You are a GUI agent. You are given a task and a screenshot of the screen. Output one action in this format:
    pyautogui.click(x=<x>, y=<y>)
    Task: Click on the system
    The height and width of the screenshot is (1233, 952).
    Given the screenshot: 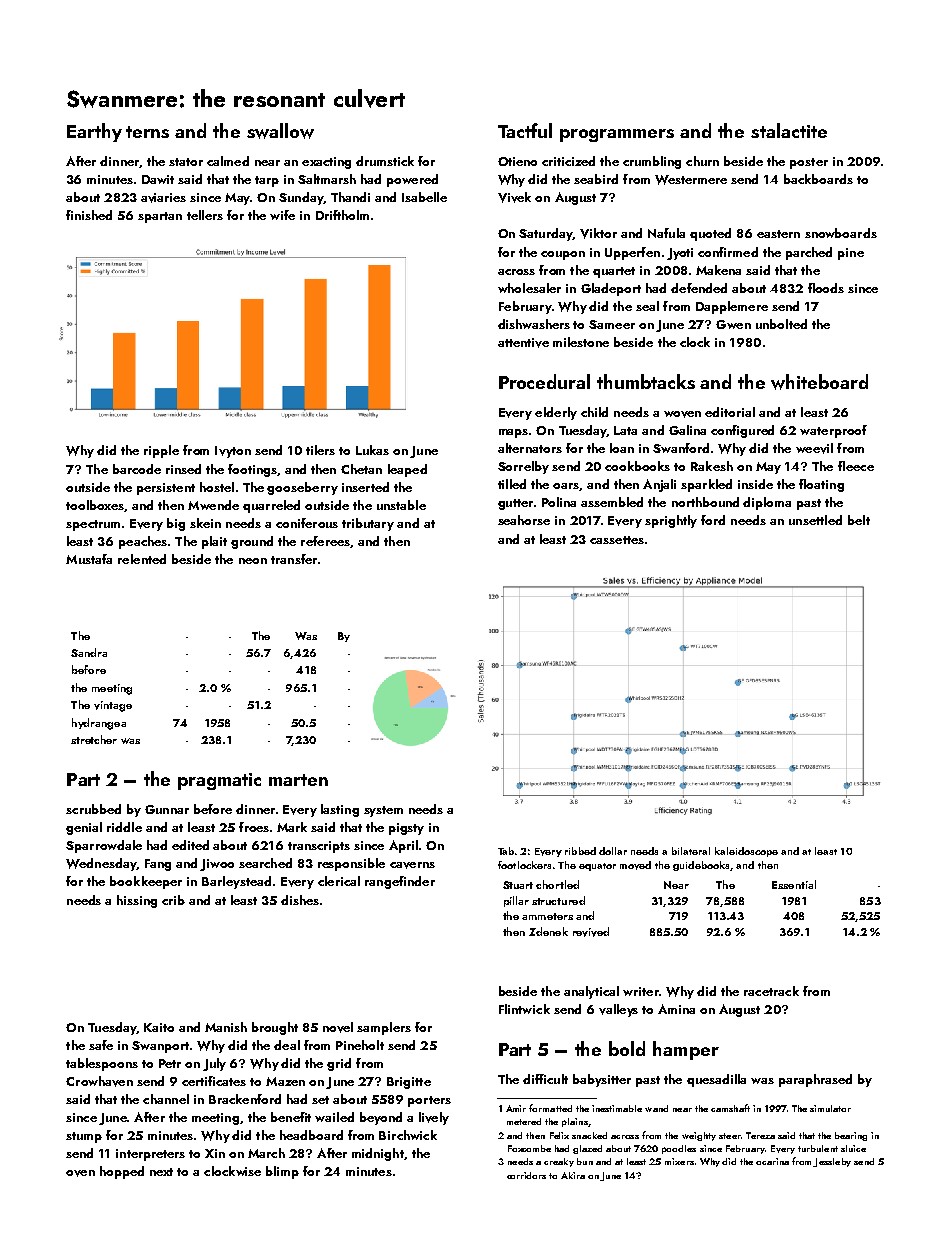 What is the action you would take?
    pyautogui.click(x=383, y=811)
